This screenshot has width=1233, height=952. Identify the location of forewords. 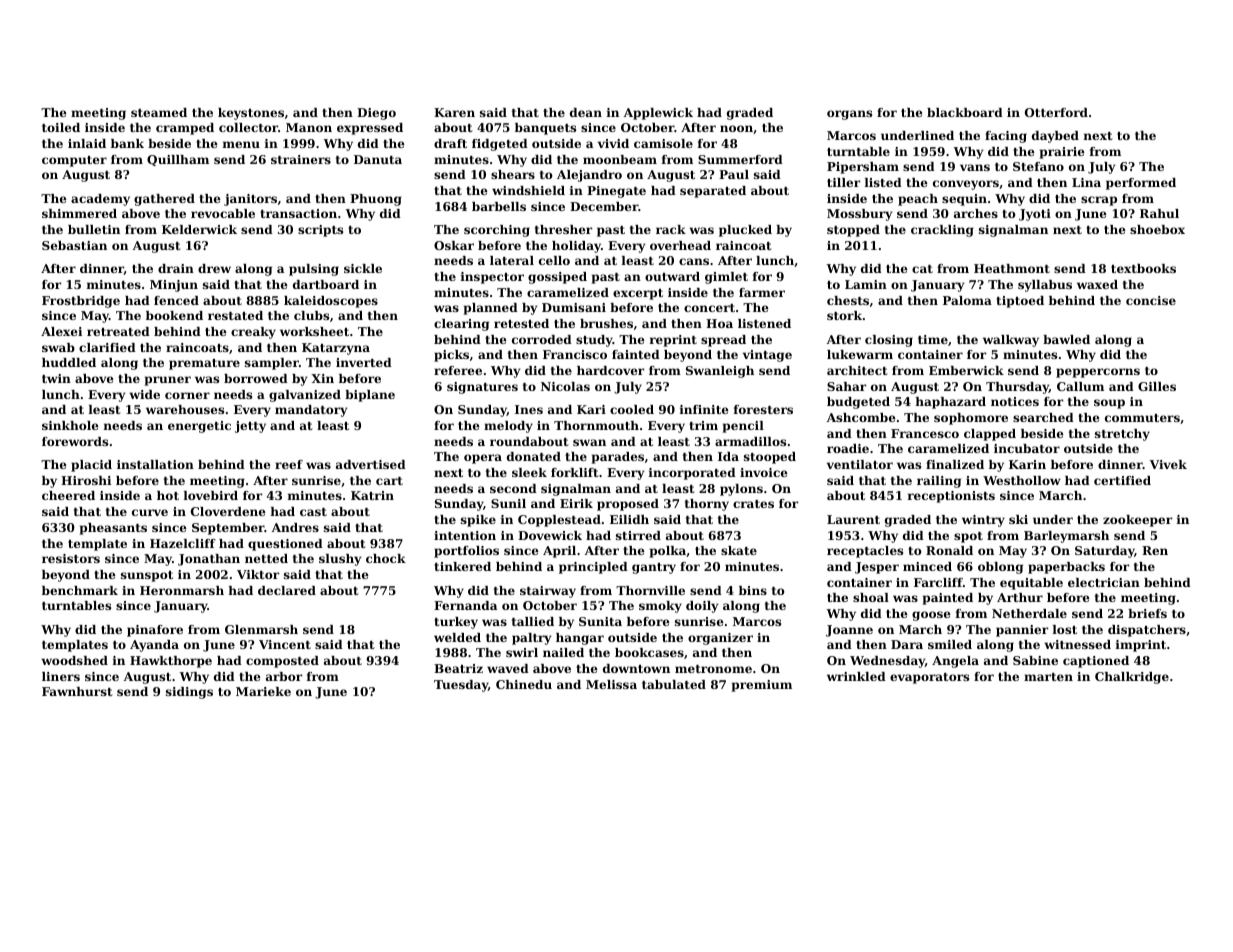
(75, 441).
